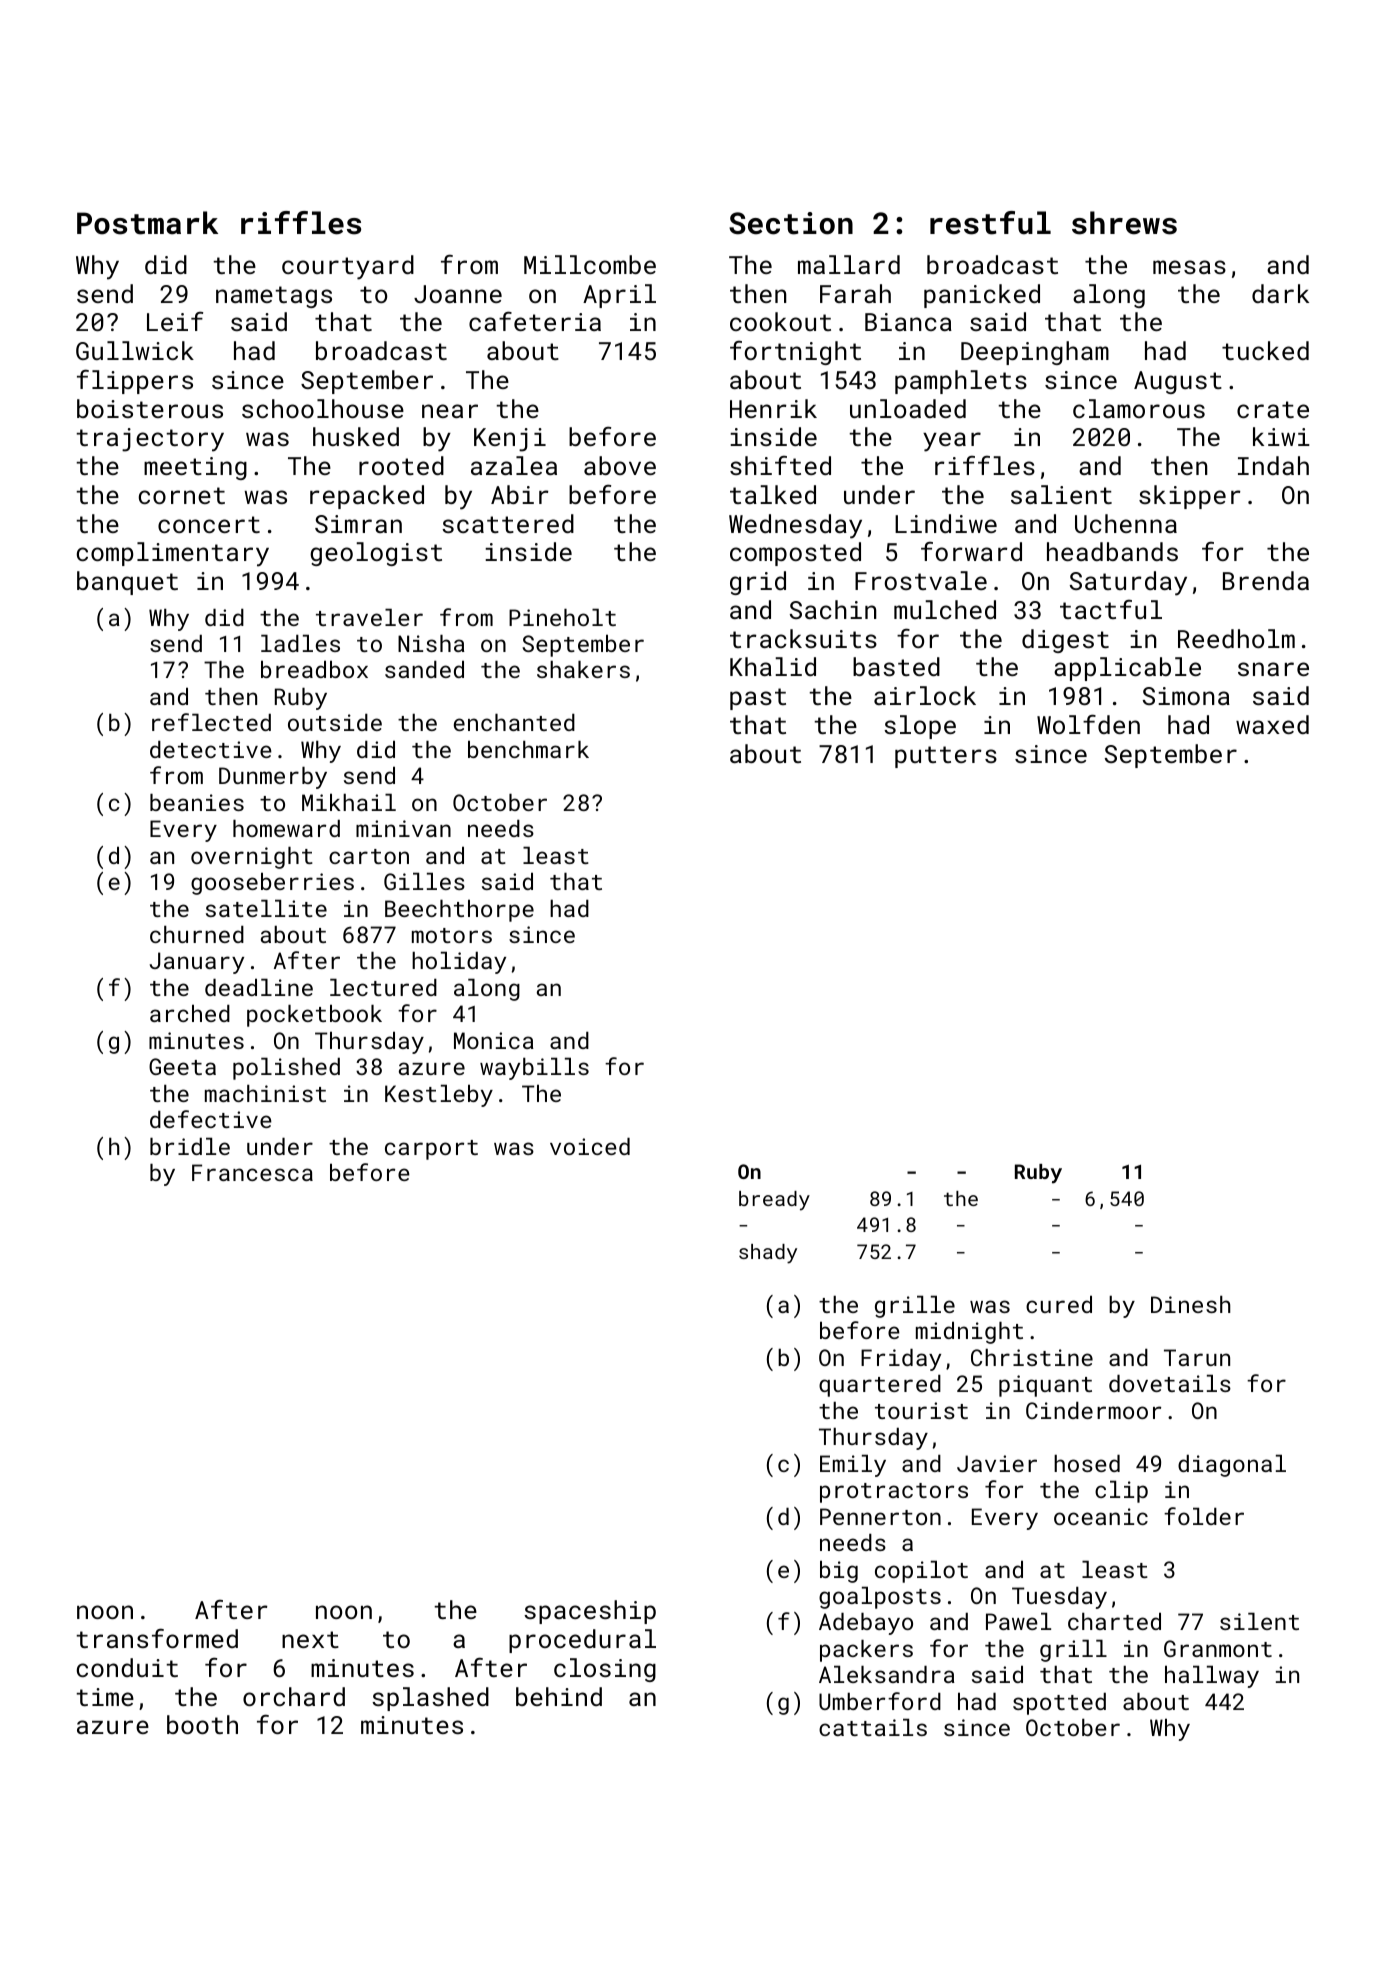 This document has height=1969, width=1386. What do you see at coordinates (252, 1172) in the document?
I see `Francesca` at bounding box center [252, 1172].
